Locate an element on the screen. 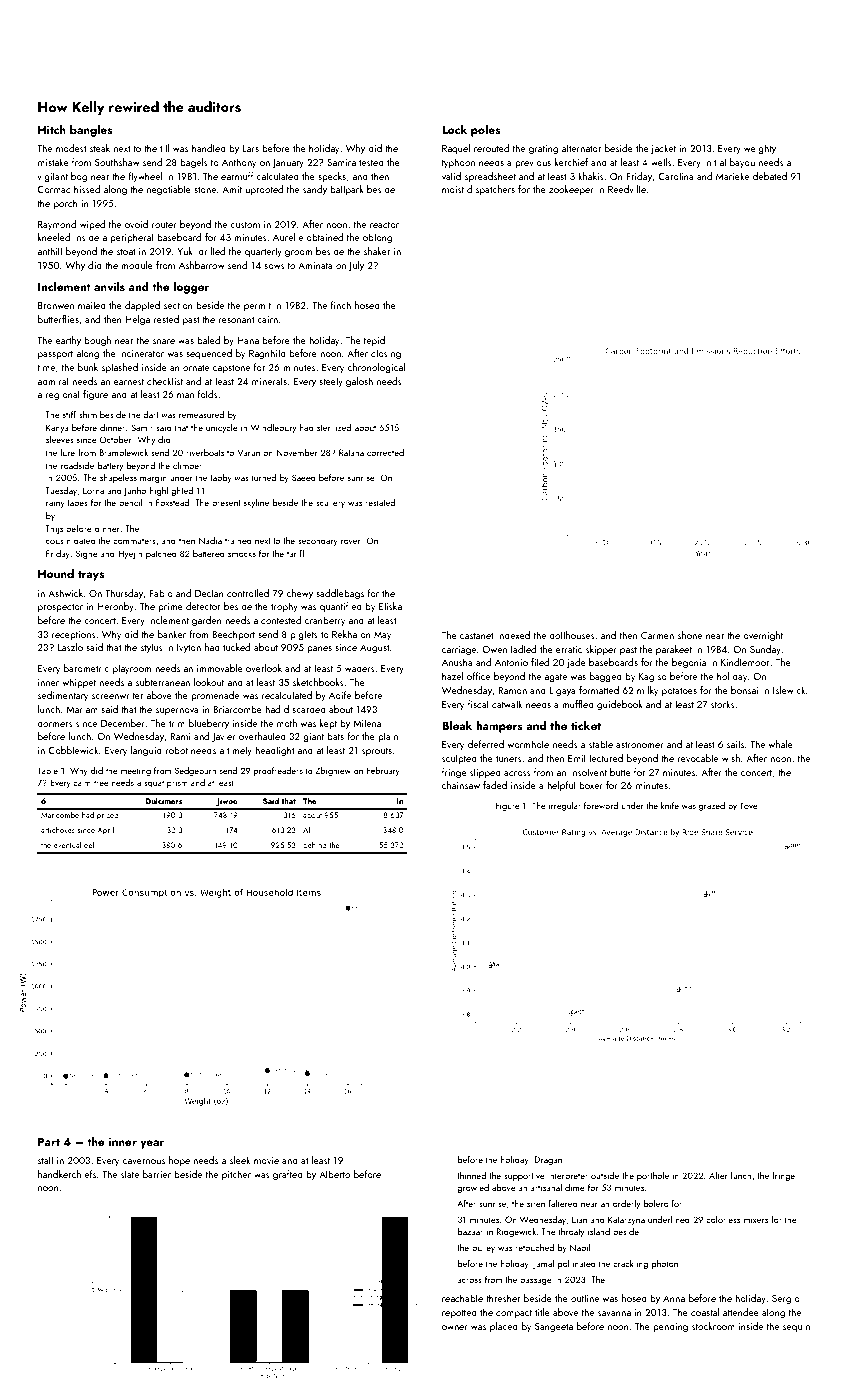 This screenshot has height=1400, width=849. quarterly is located at coordinates (263, 252).
